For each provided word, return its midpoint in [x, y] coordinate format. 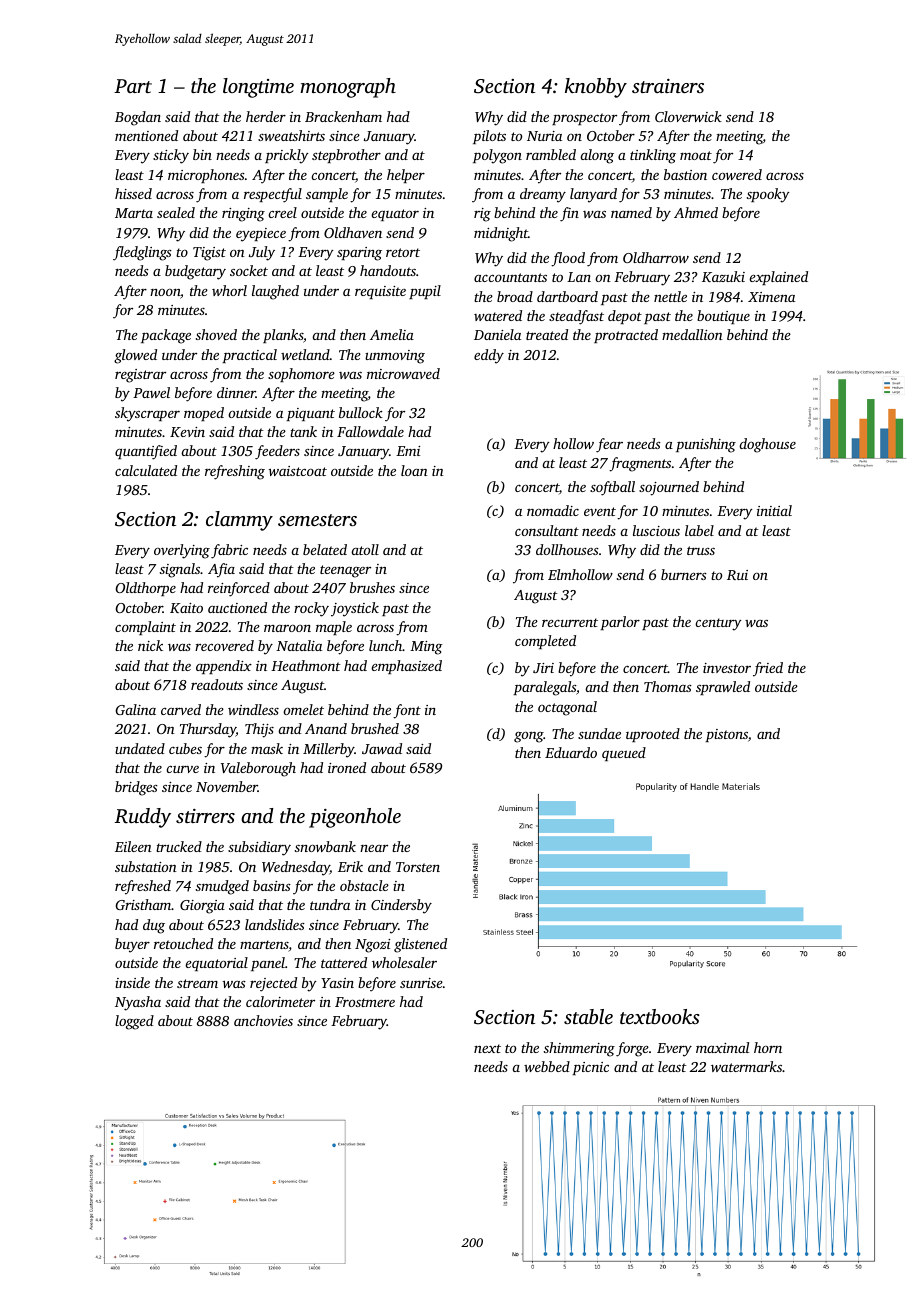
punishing [706, 445]
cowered [737, 174]
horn [768, 1047]
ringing [243, 215]
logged [134, 1022]
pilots [489, 137]
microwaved [403, 373]
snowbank [325, 846]
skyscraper [147, 414]
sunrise [421, 983]
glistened [420, 945]
